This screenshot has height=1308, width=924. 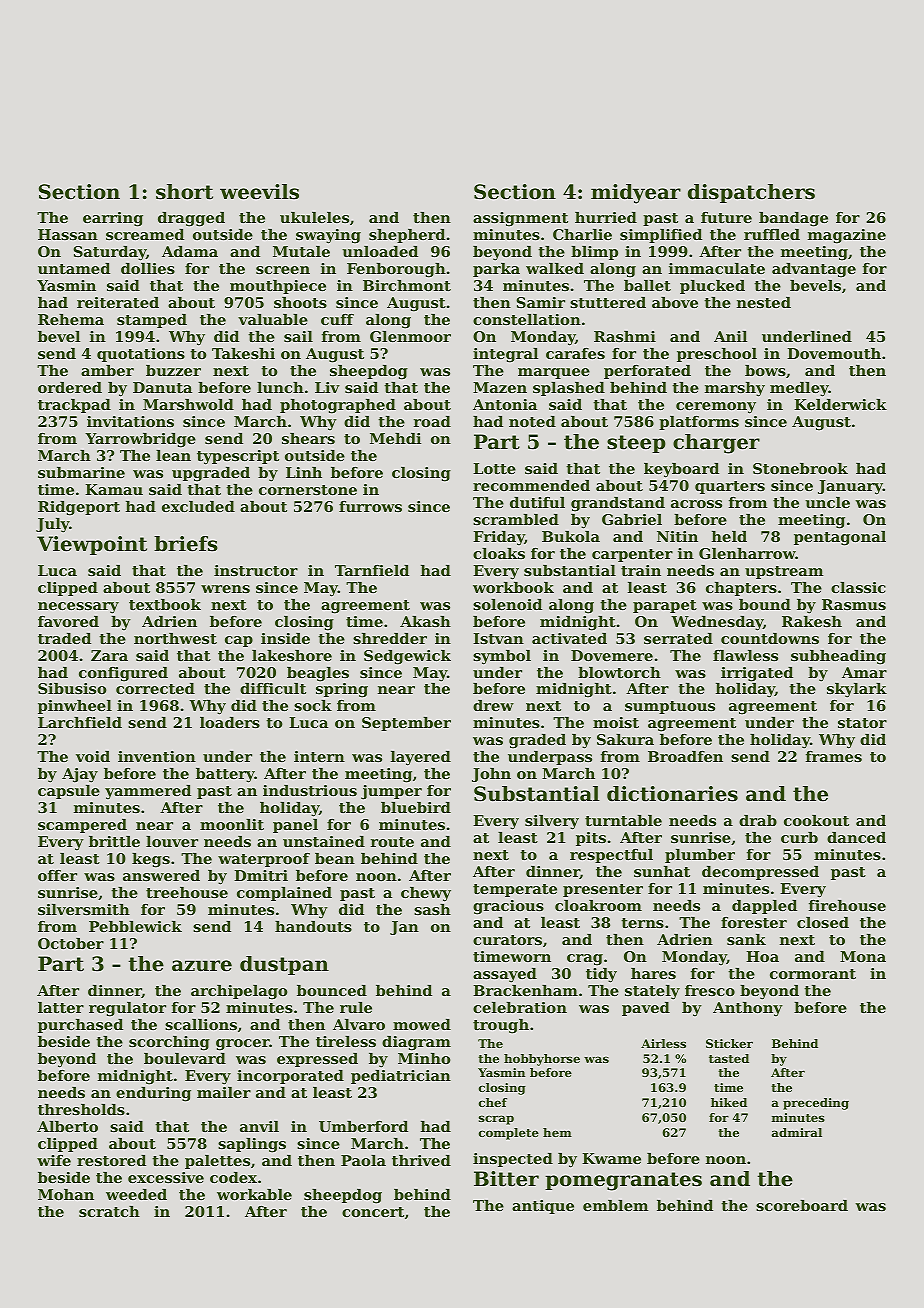 I want to click on ukuleles, so click(x=314, y=217).
